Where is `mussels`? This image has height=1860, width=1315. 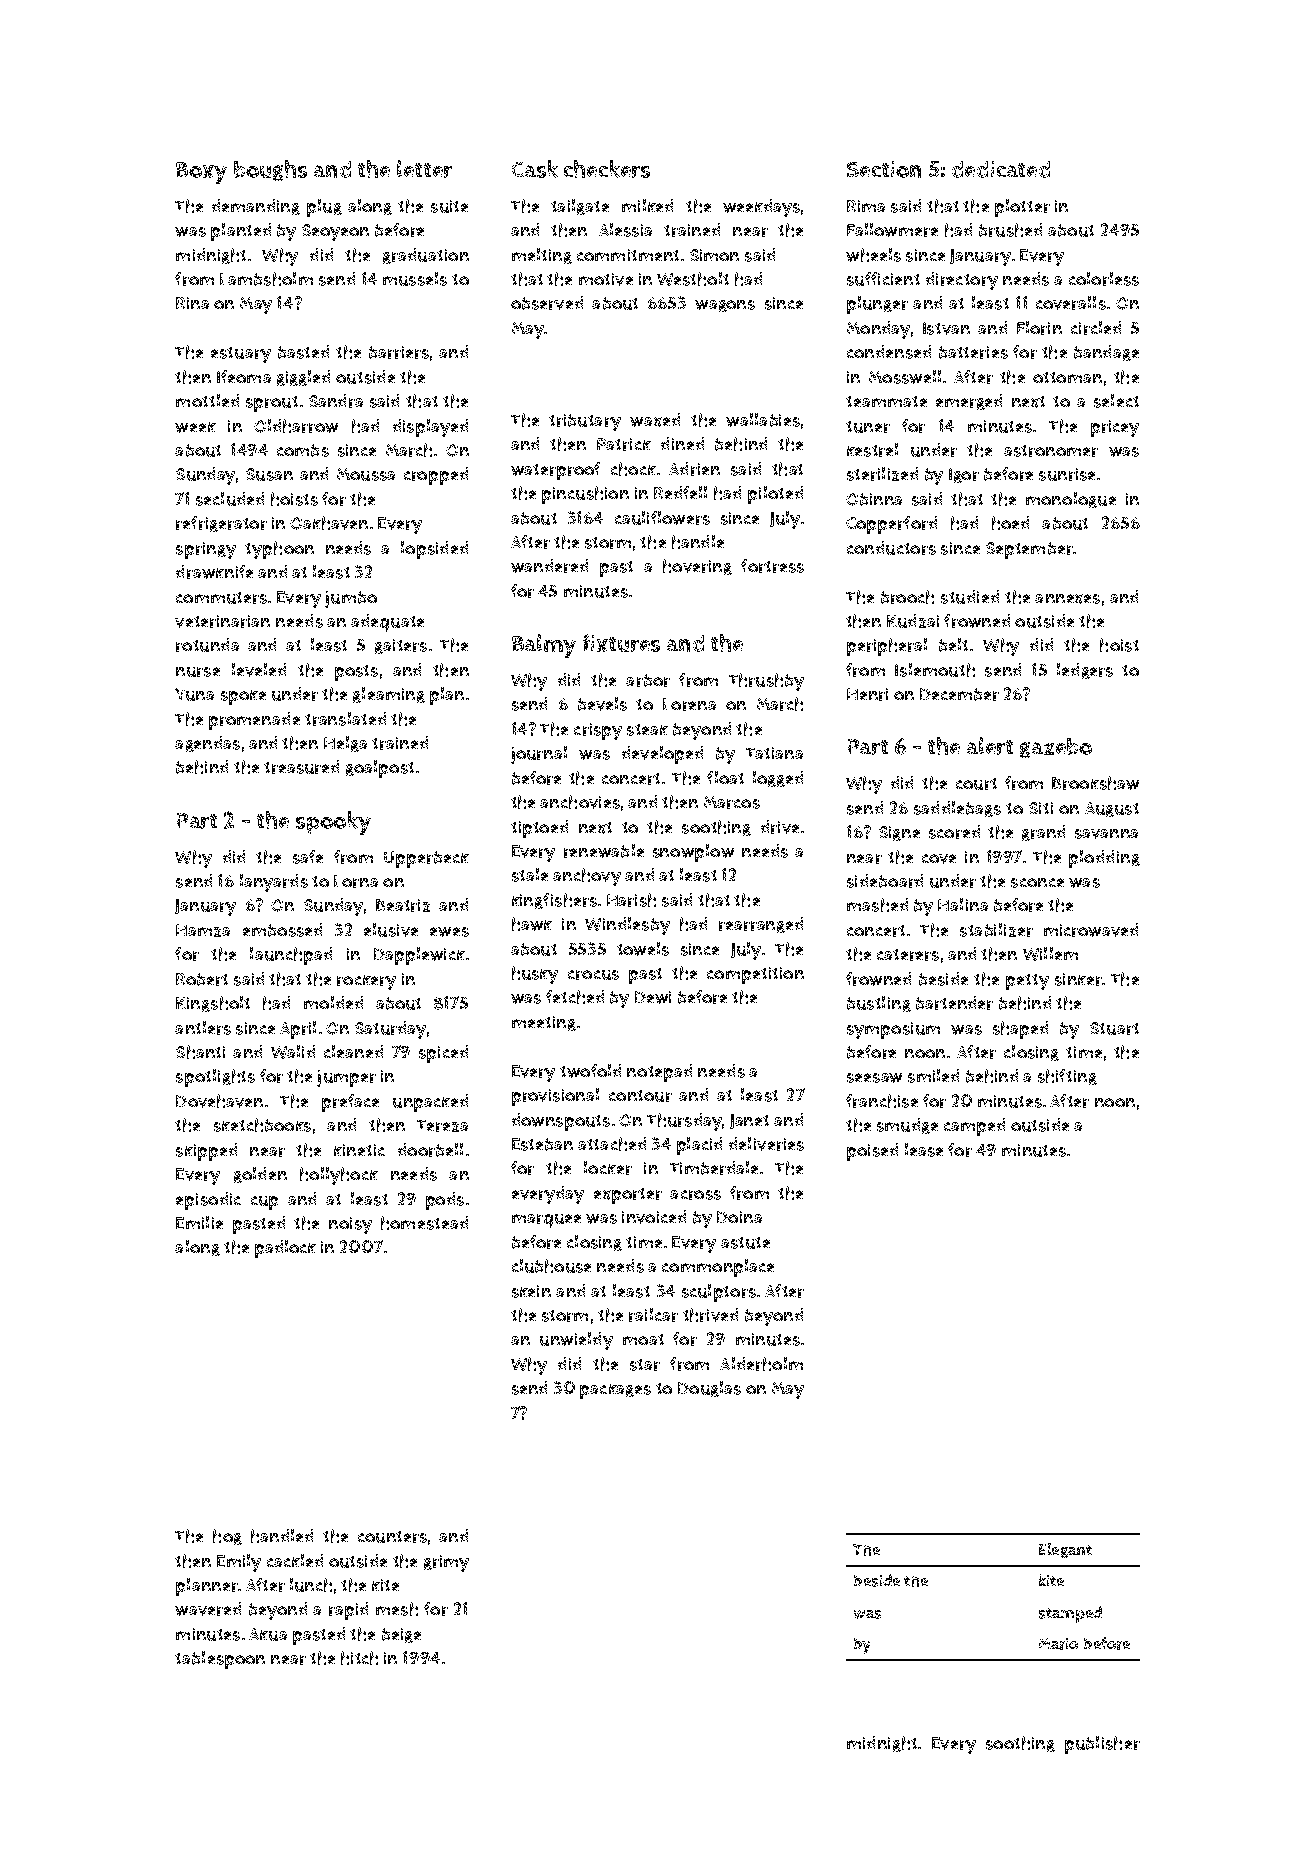 mussels is located at coordinates (415, 279).
